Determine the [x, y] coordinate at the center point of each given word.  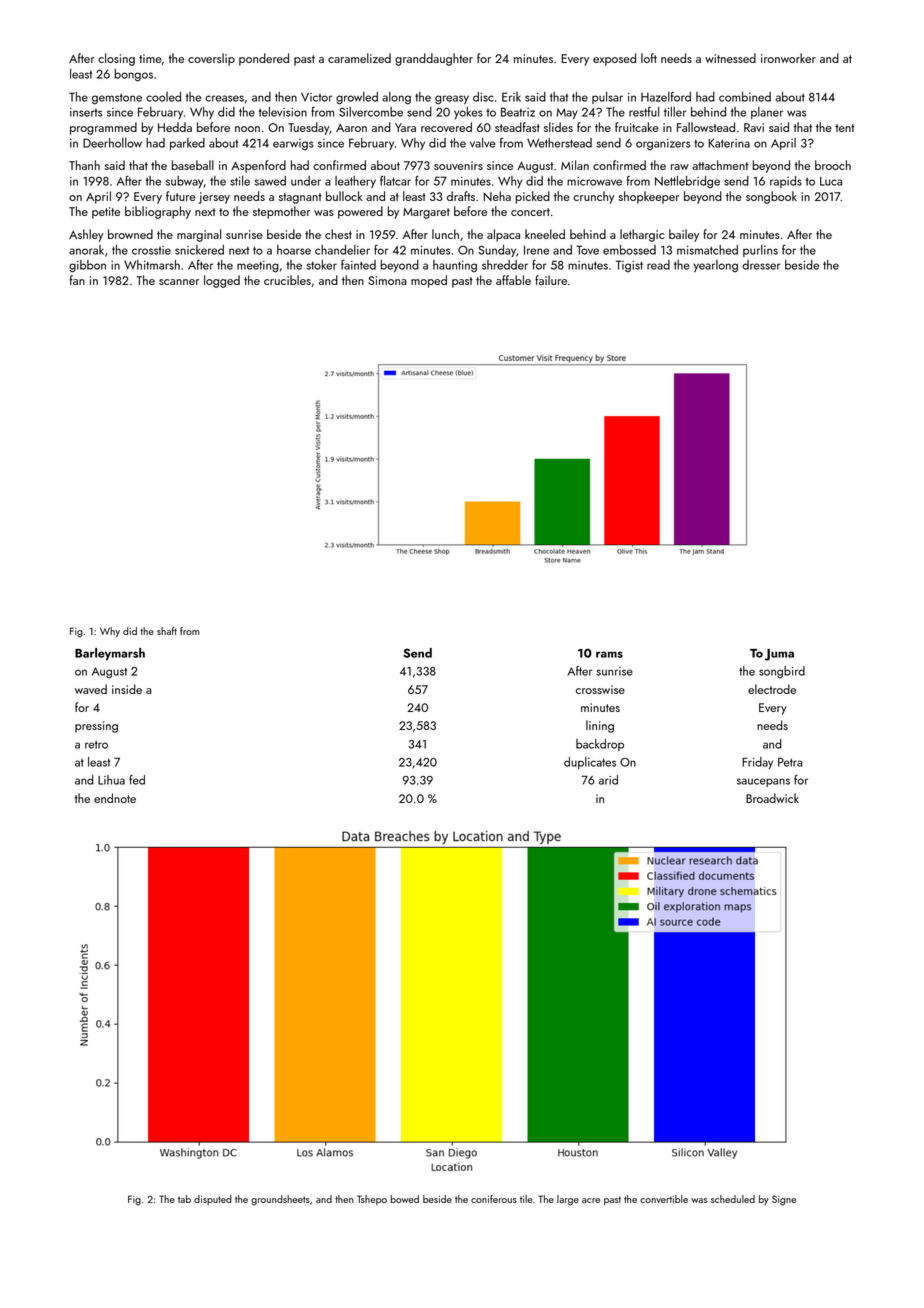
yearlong [716, 266]
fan [77, 280]
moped [429, 281]
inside [127, 689]
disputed [213, 1200]
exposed [614, 59]
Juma [779, 655]
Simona [387, 280]
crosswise [600, 689]
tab [184, 1199]
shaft [167, 631]
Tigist [629, 266]
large [568, 1200]
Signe [784, 1200]
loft [649, 58]
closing [116, 59]
